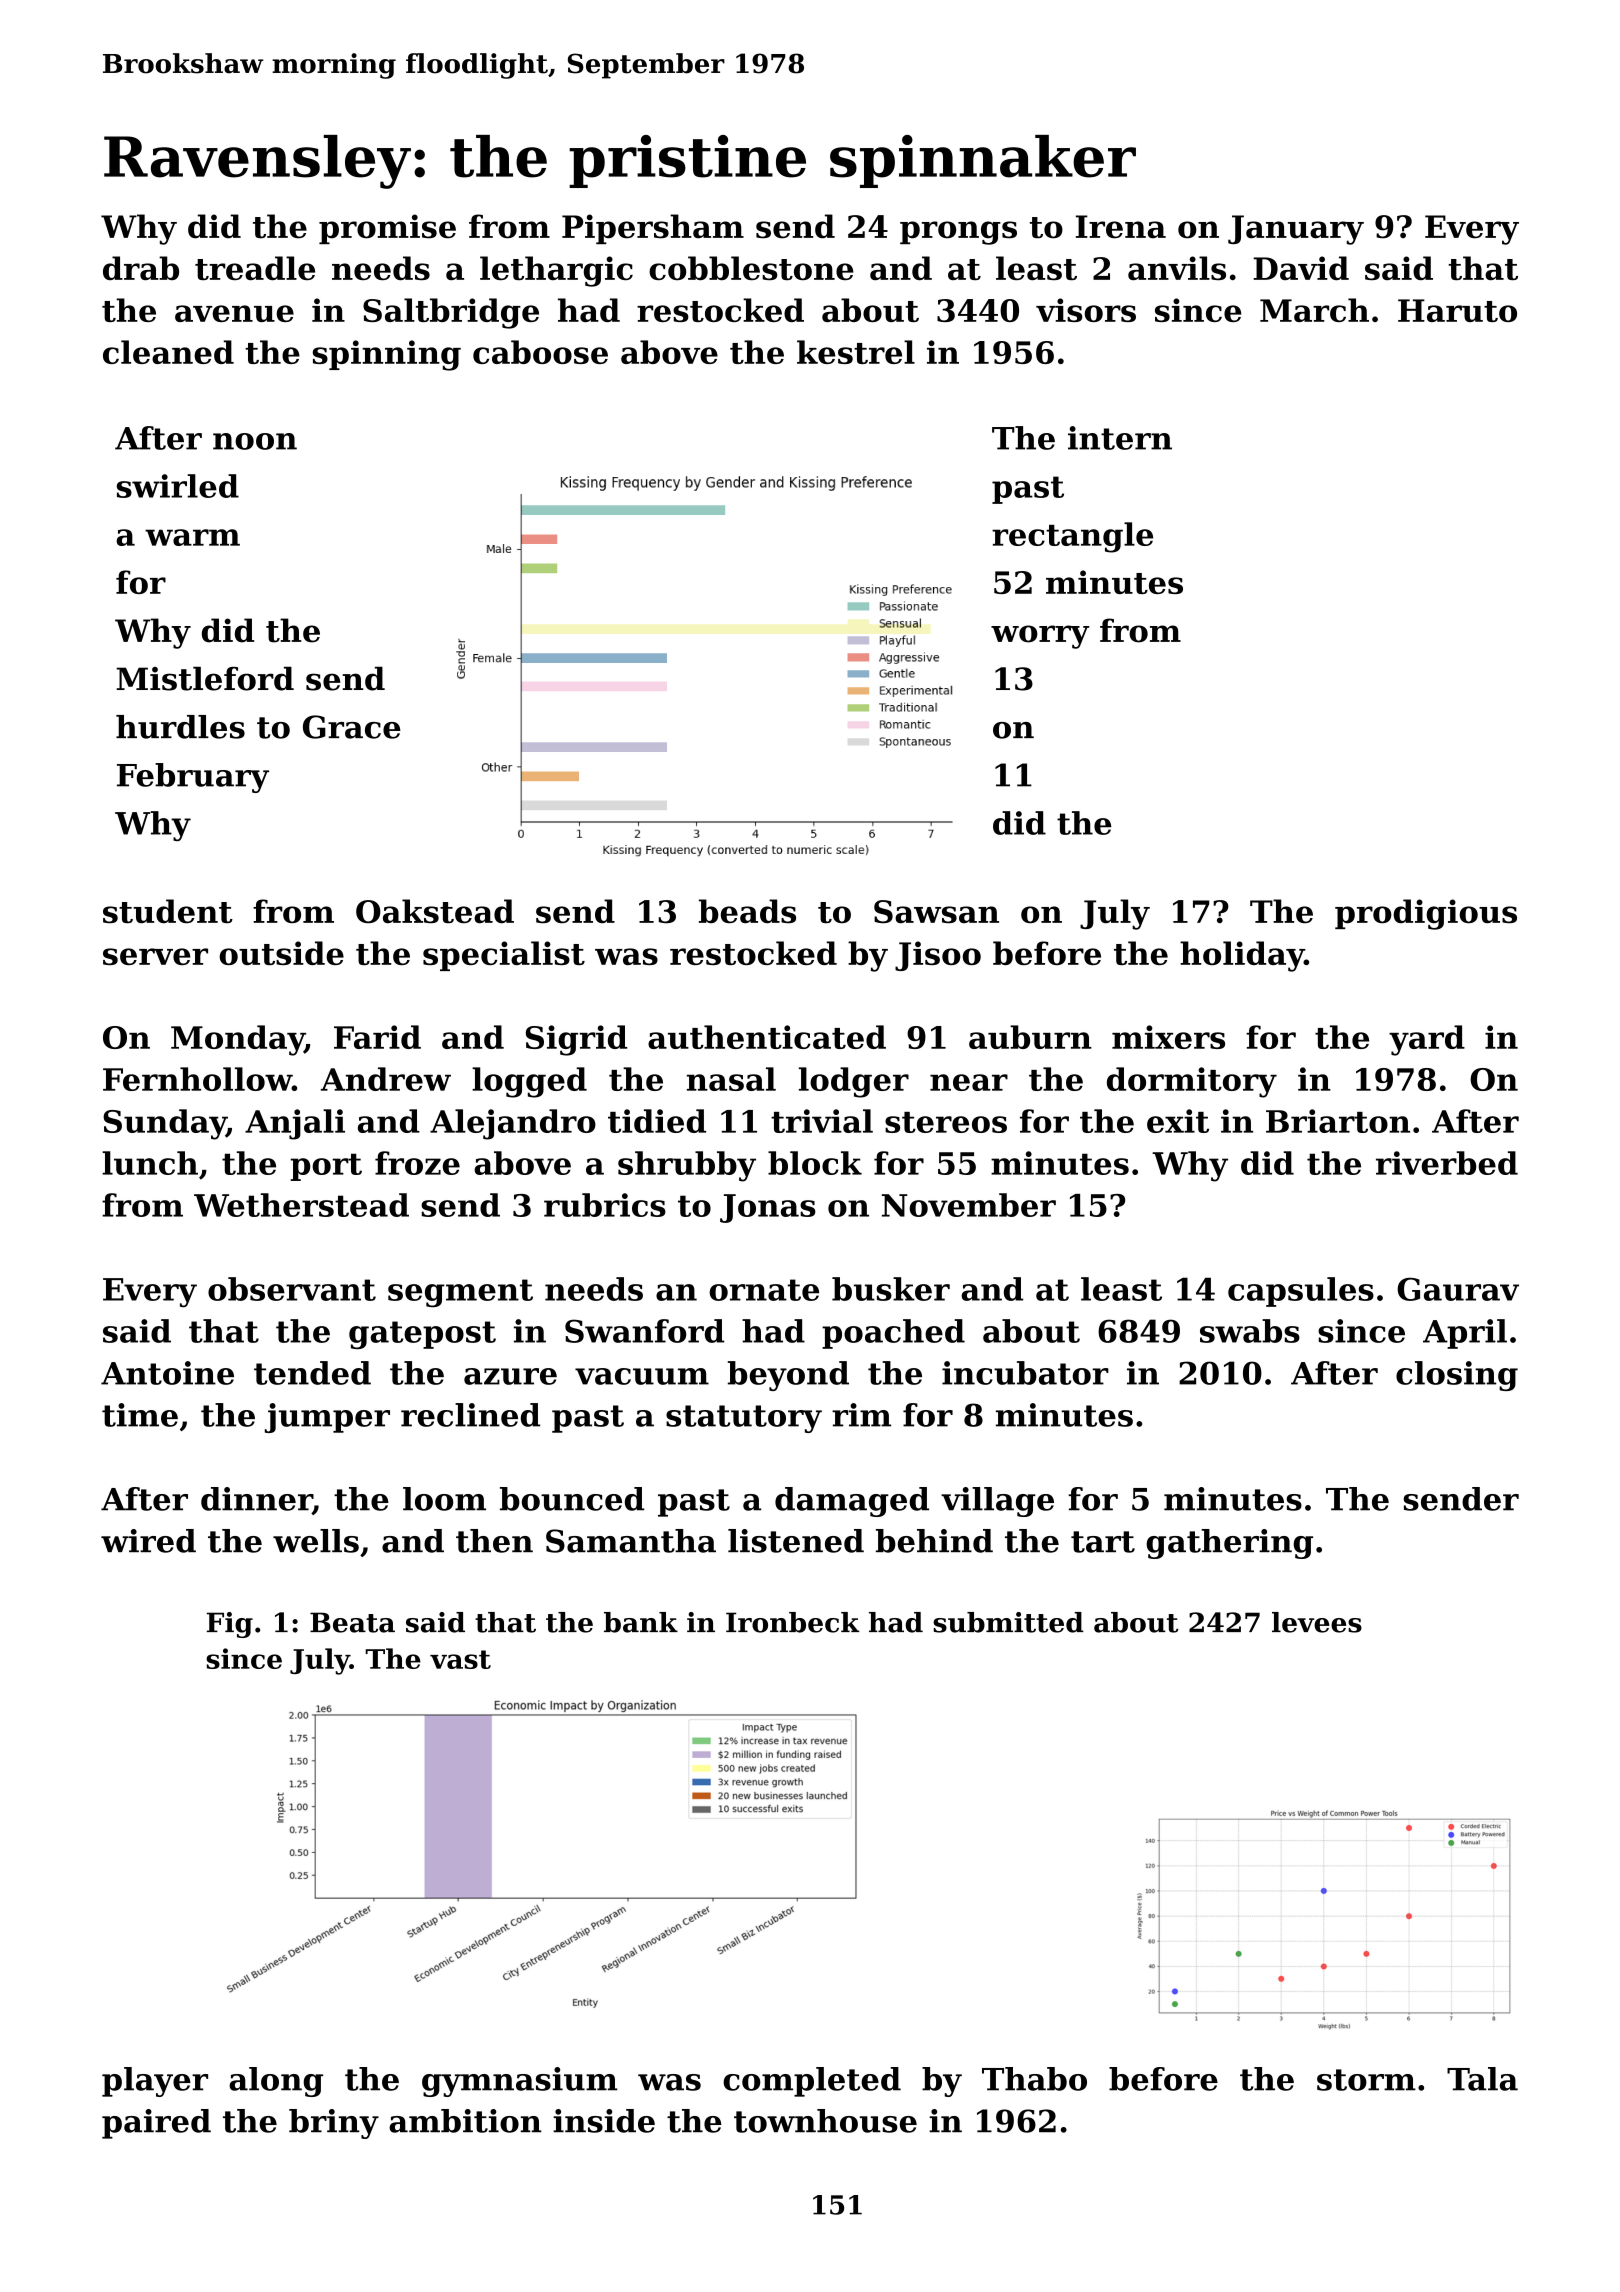 The image size is (1620, 2292). What do you see at coordinates (276, 2082) in the document?
I see `along` at bounding box center [276, 2082].
